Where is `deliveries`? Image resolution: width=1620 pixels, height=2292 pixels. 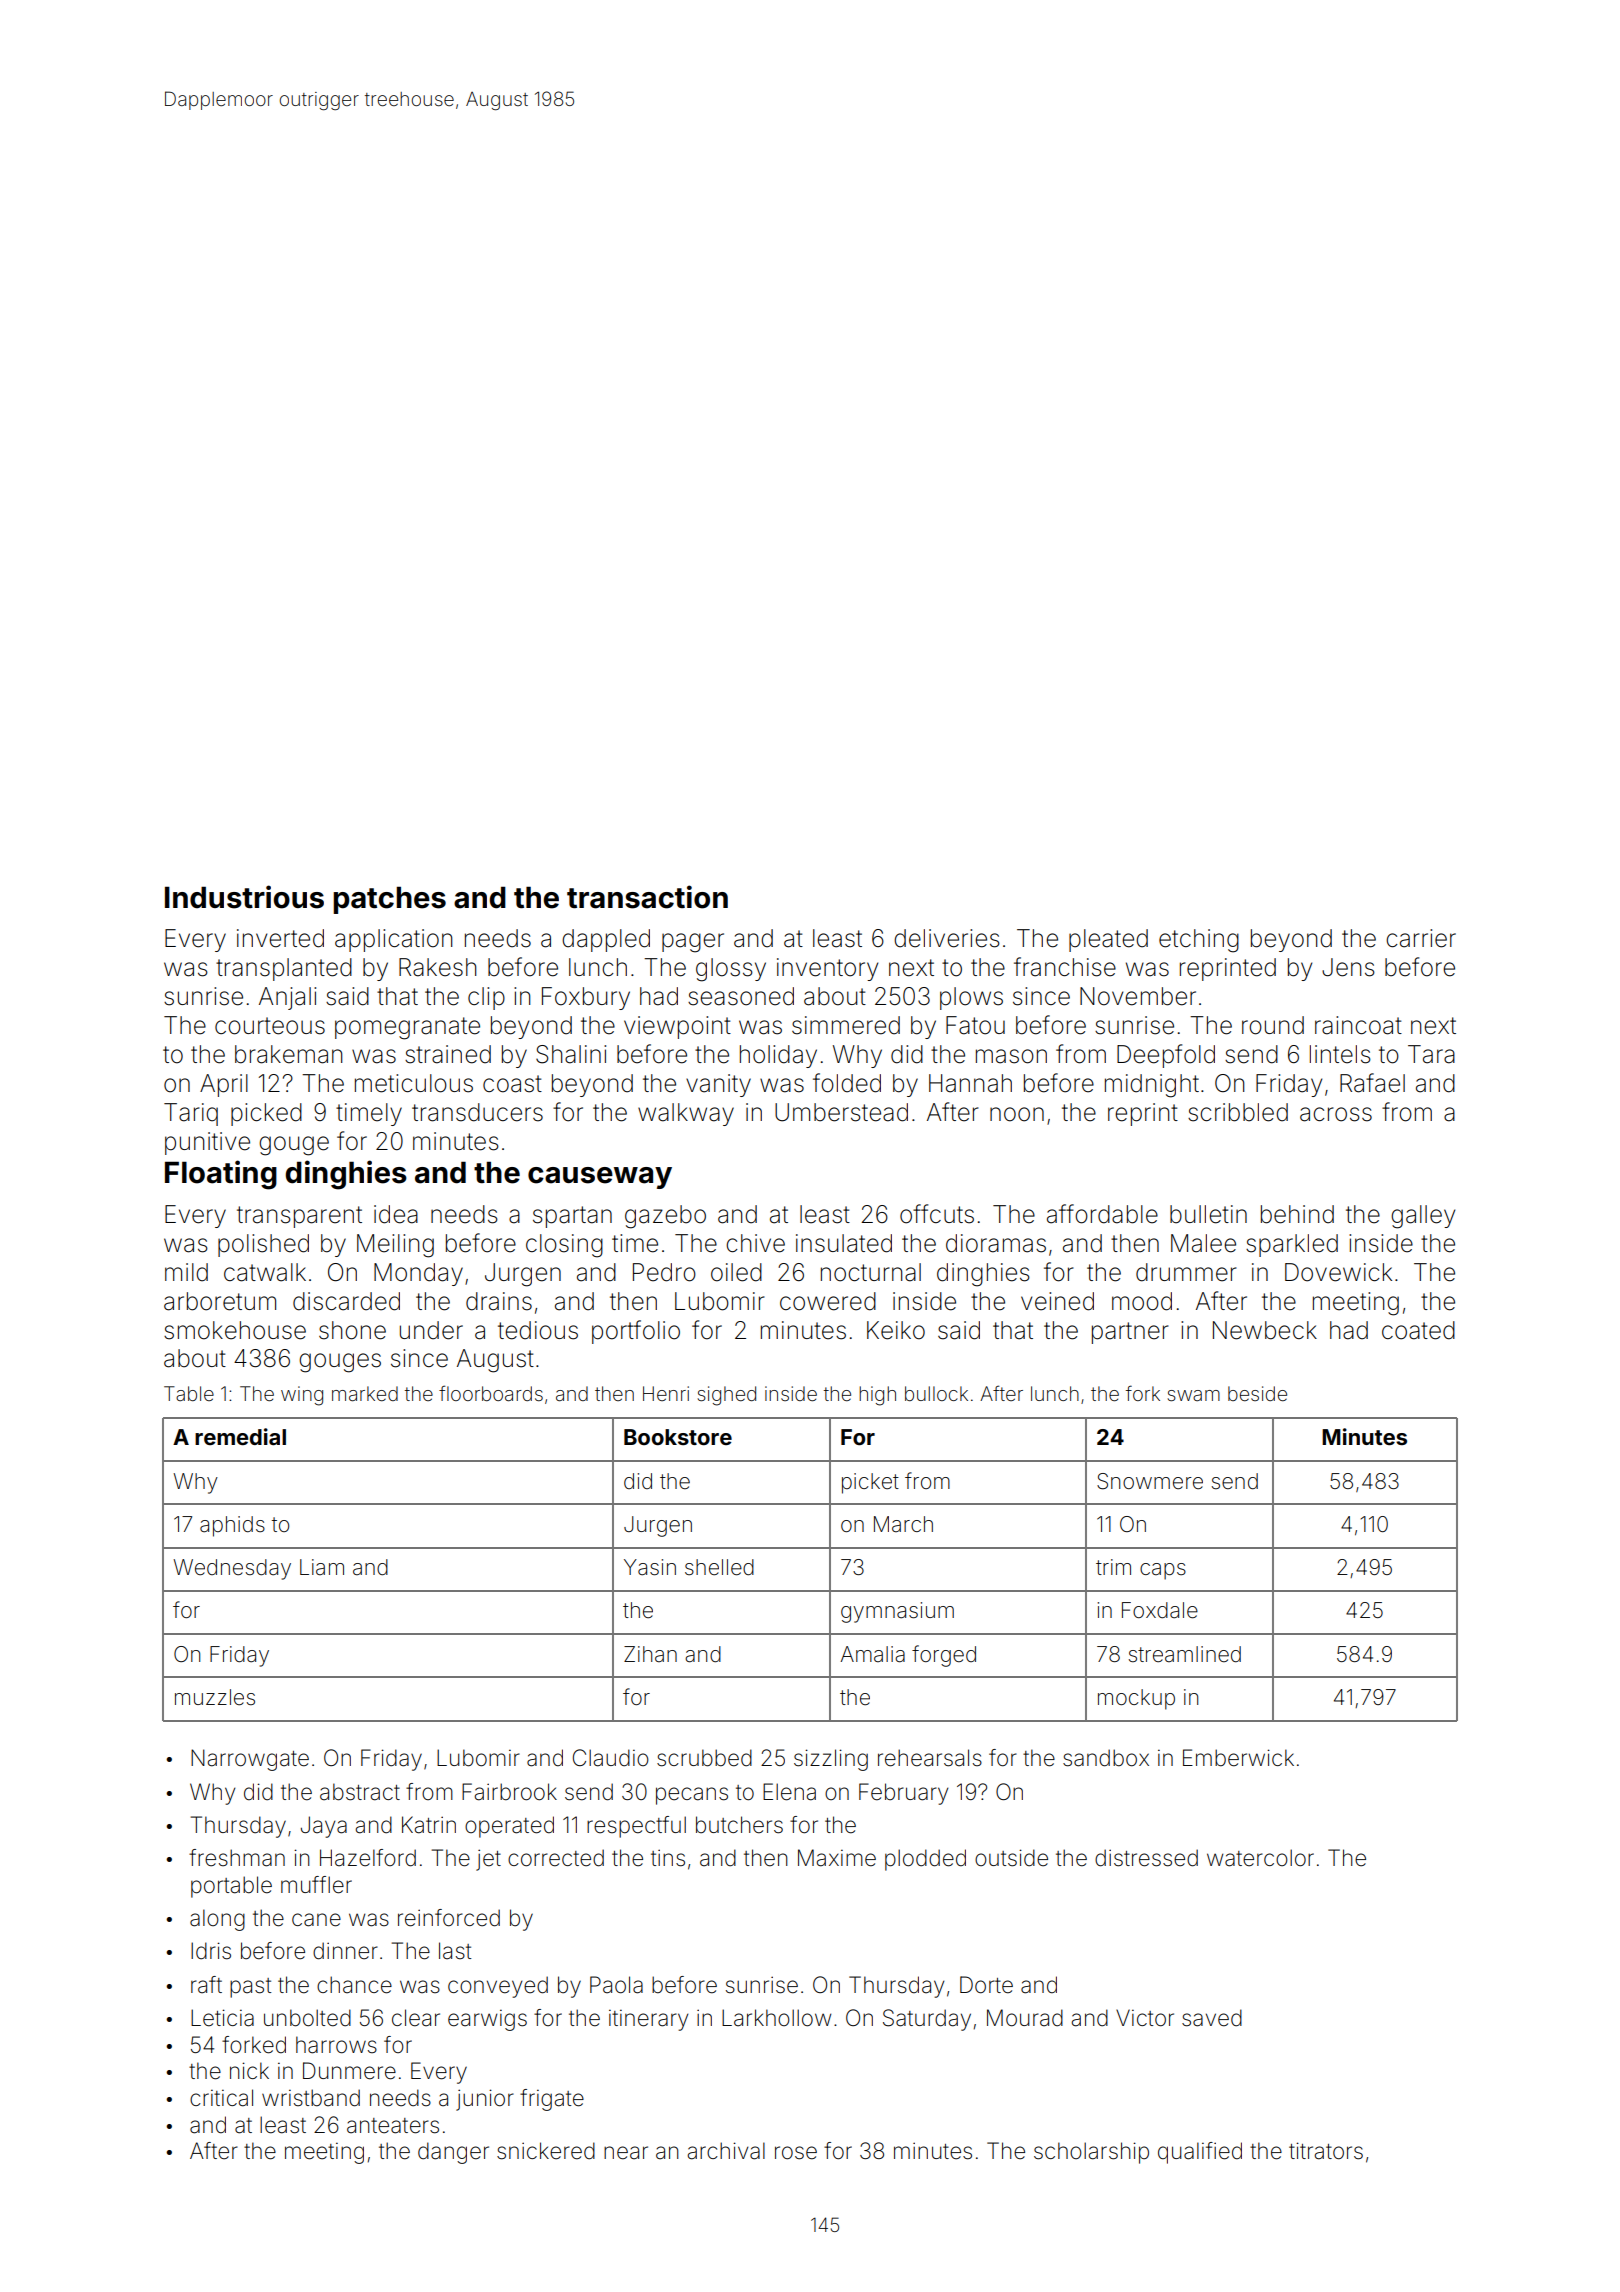
deliveries is located at coordinates (947, 938).
